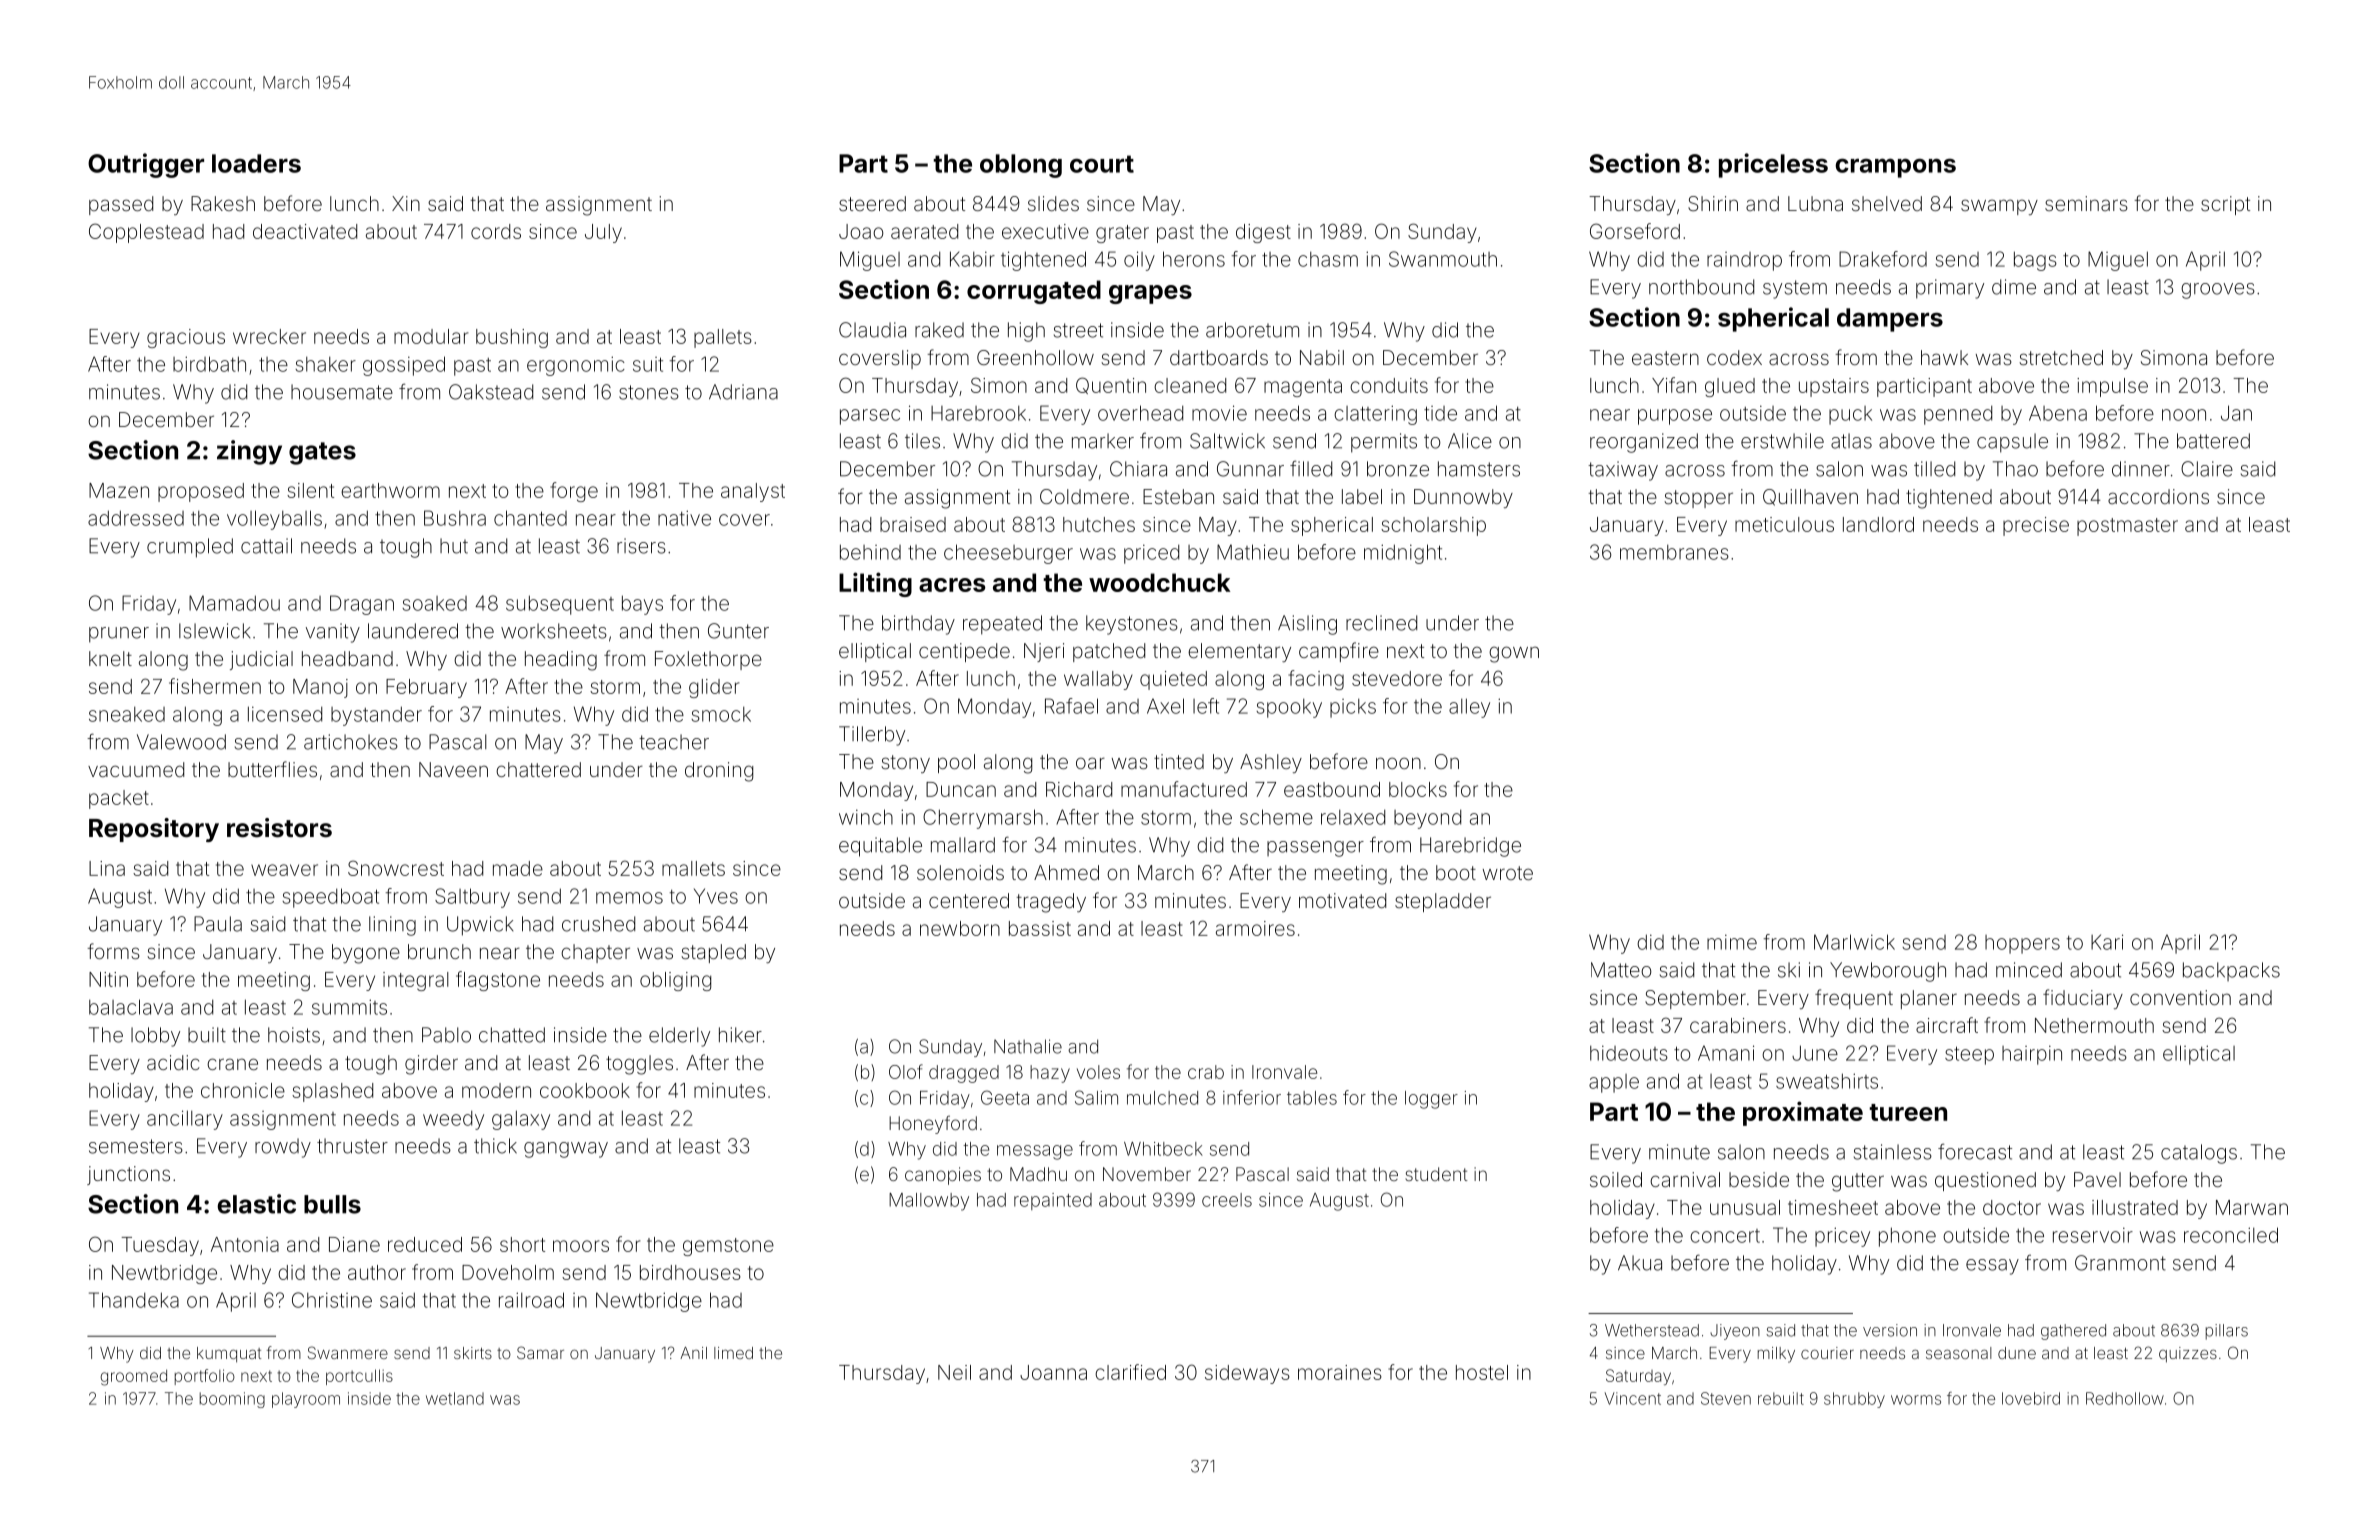 This image has width=2380, height=1540. What do you see at coordinates (1418, 789) in the image?
I see `blocks` at bounding box center [1418, 789].
